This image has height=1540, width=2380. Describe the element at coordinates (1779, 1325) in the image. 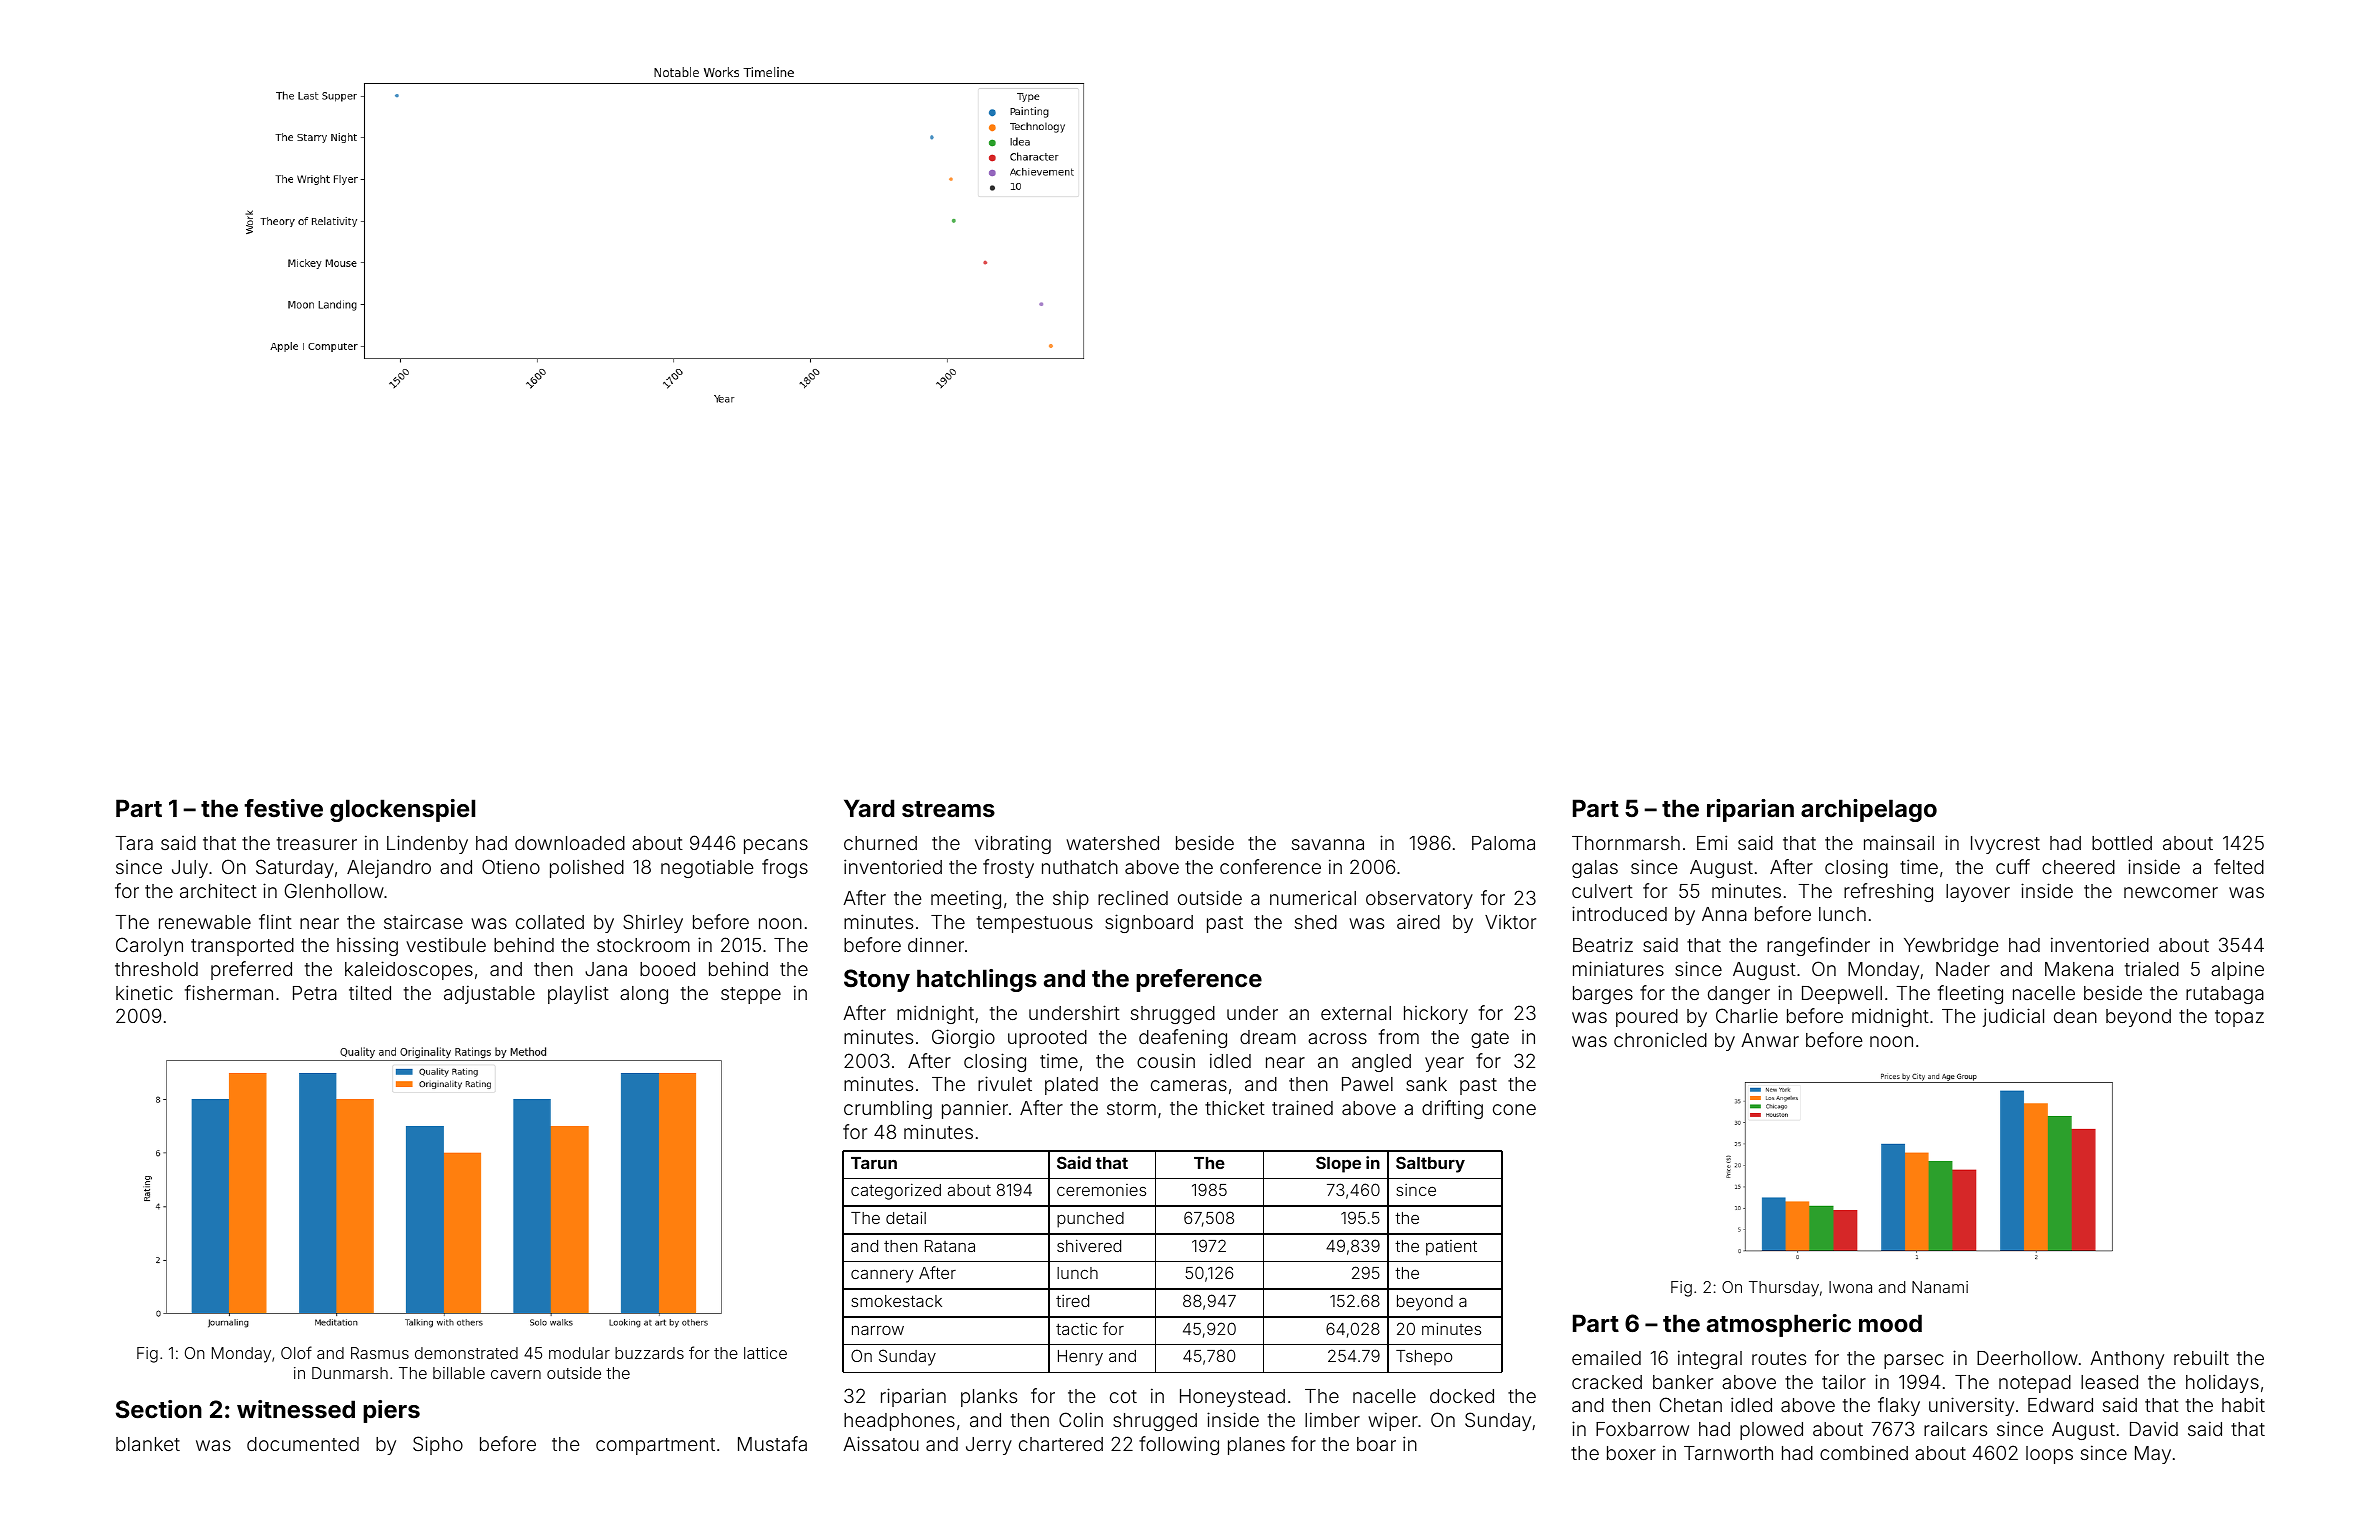

I see `atmospheric` at that location.
